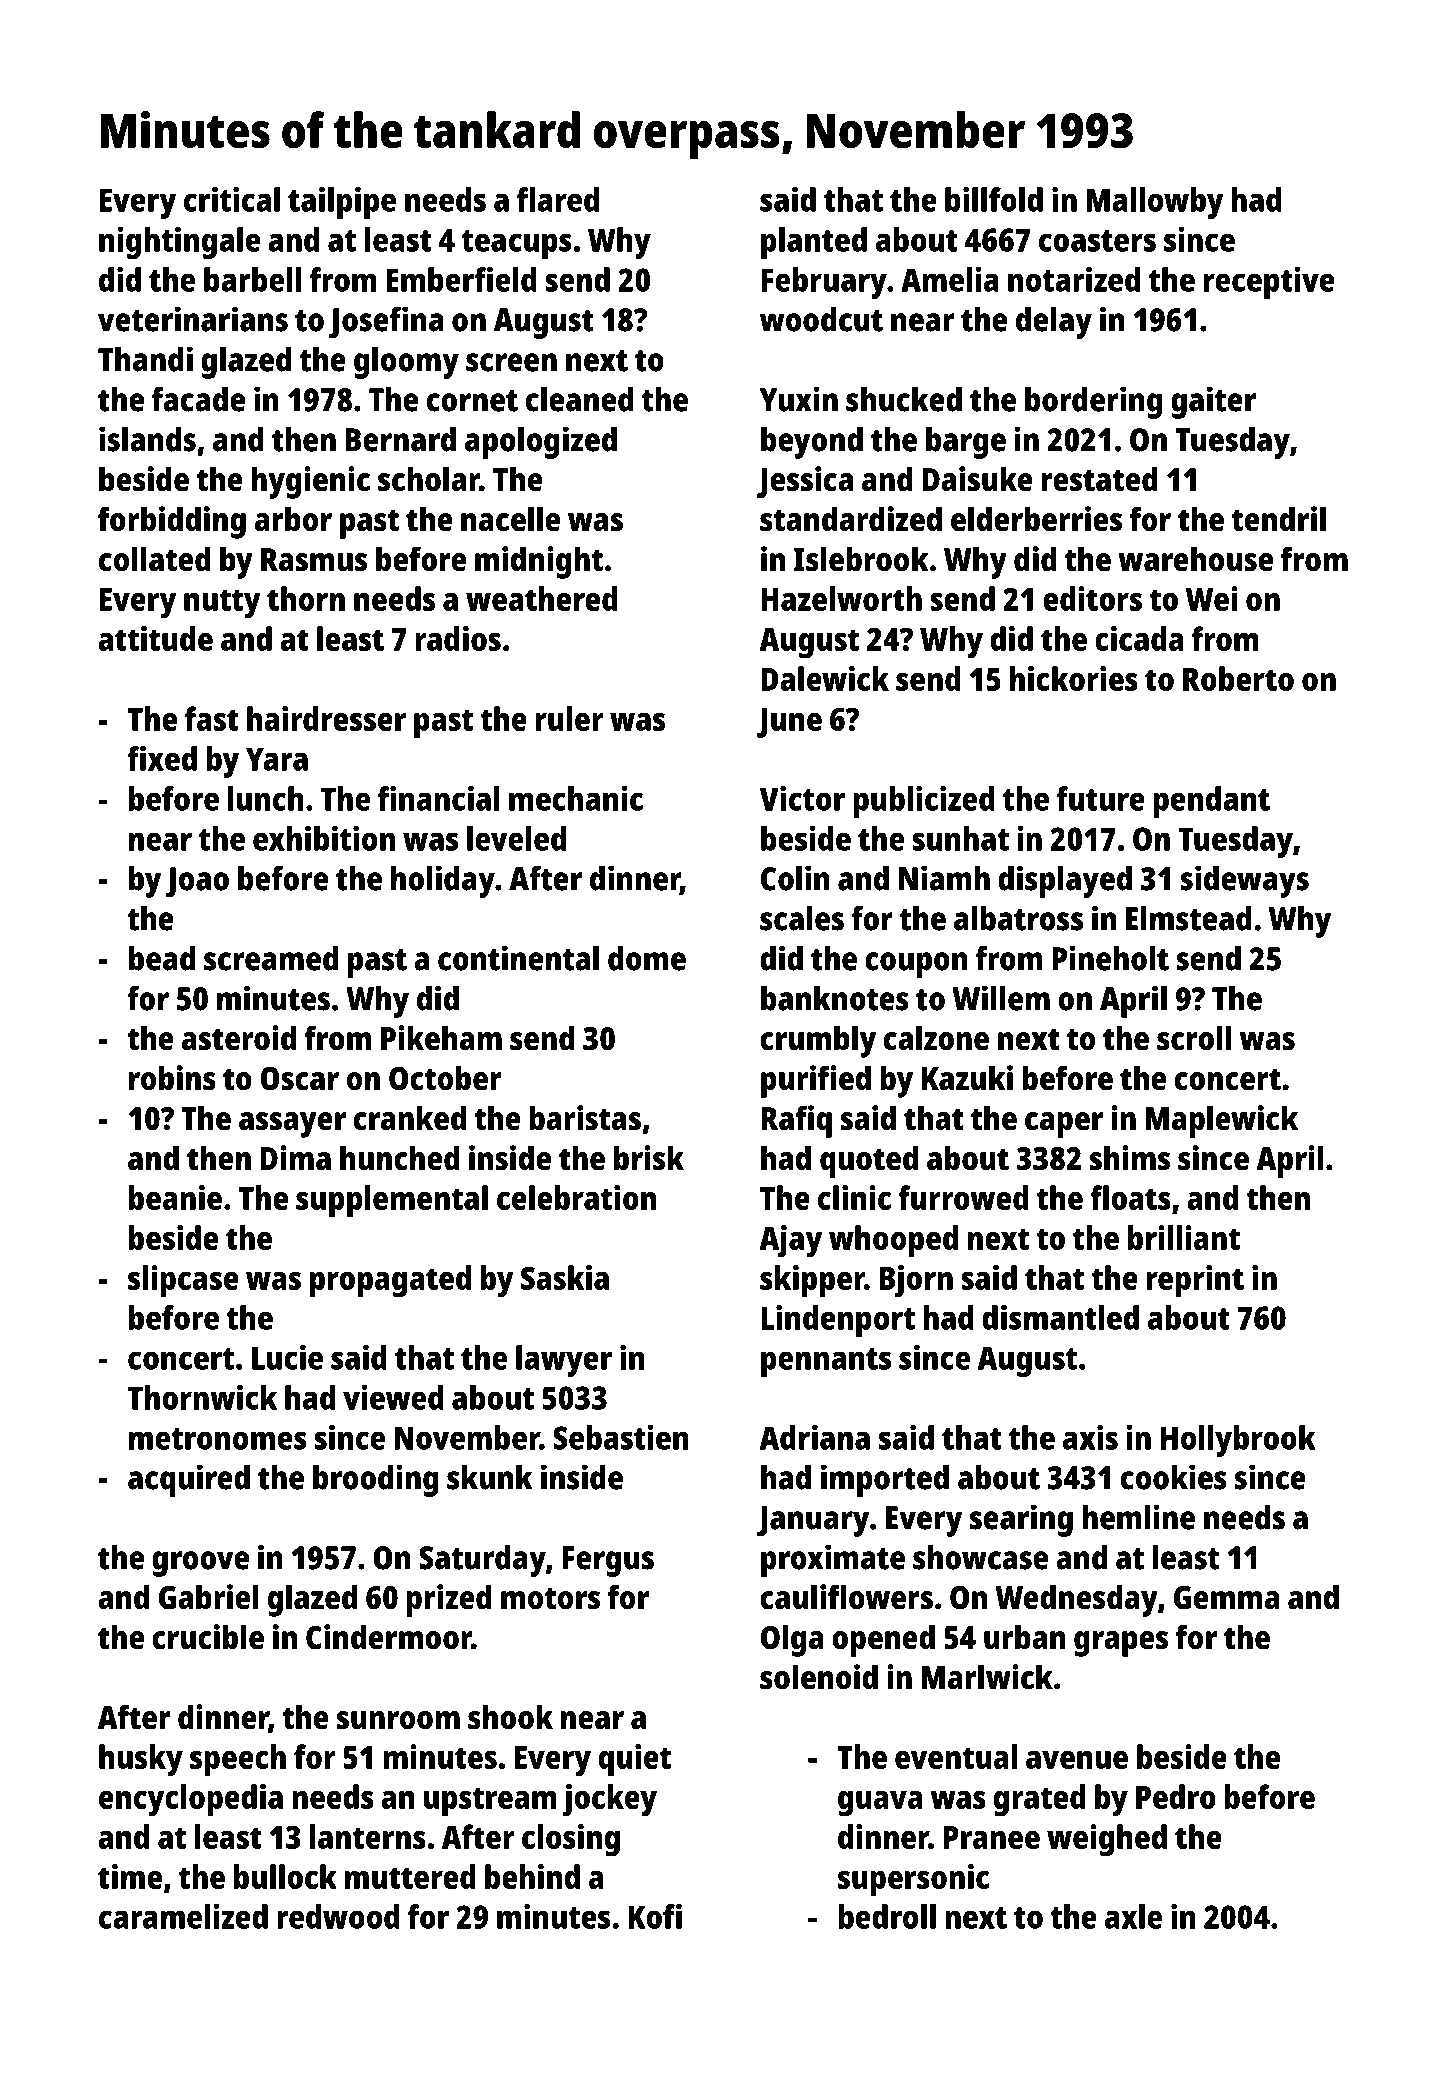  What do you see at coordinates (1121, 1644) in the screenshot?
I see `grapes` at bounding box center [1121, 1644].
